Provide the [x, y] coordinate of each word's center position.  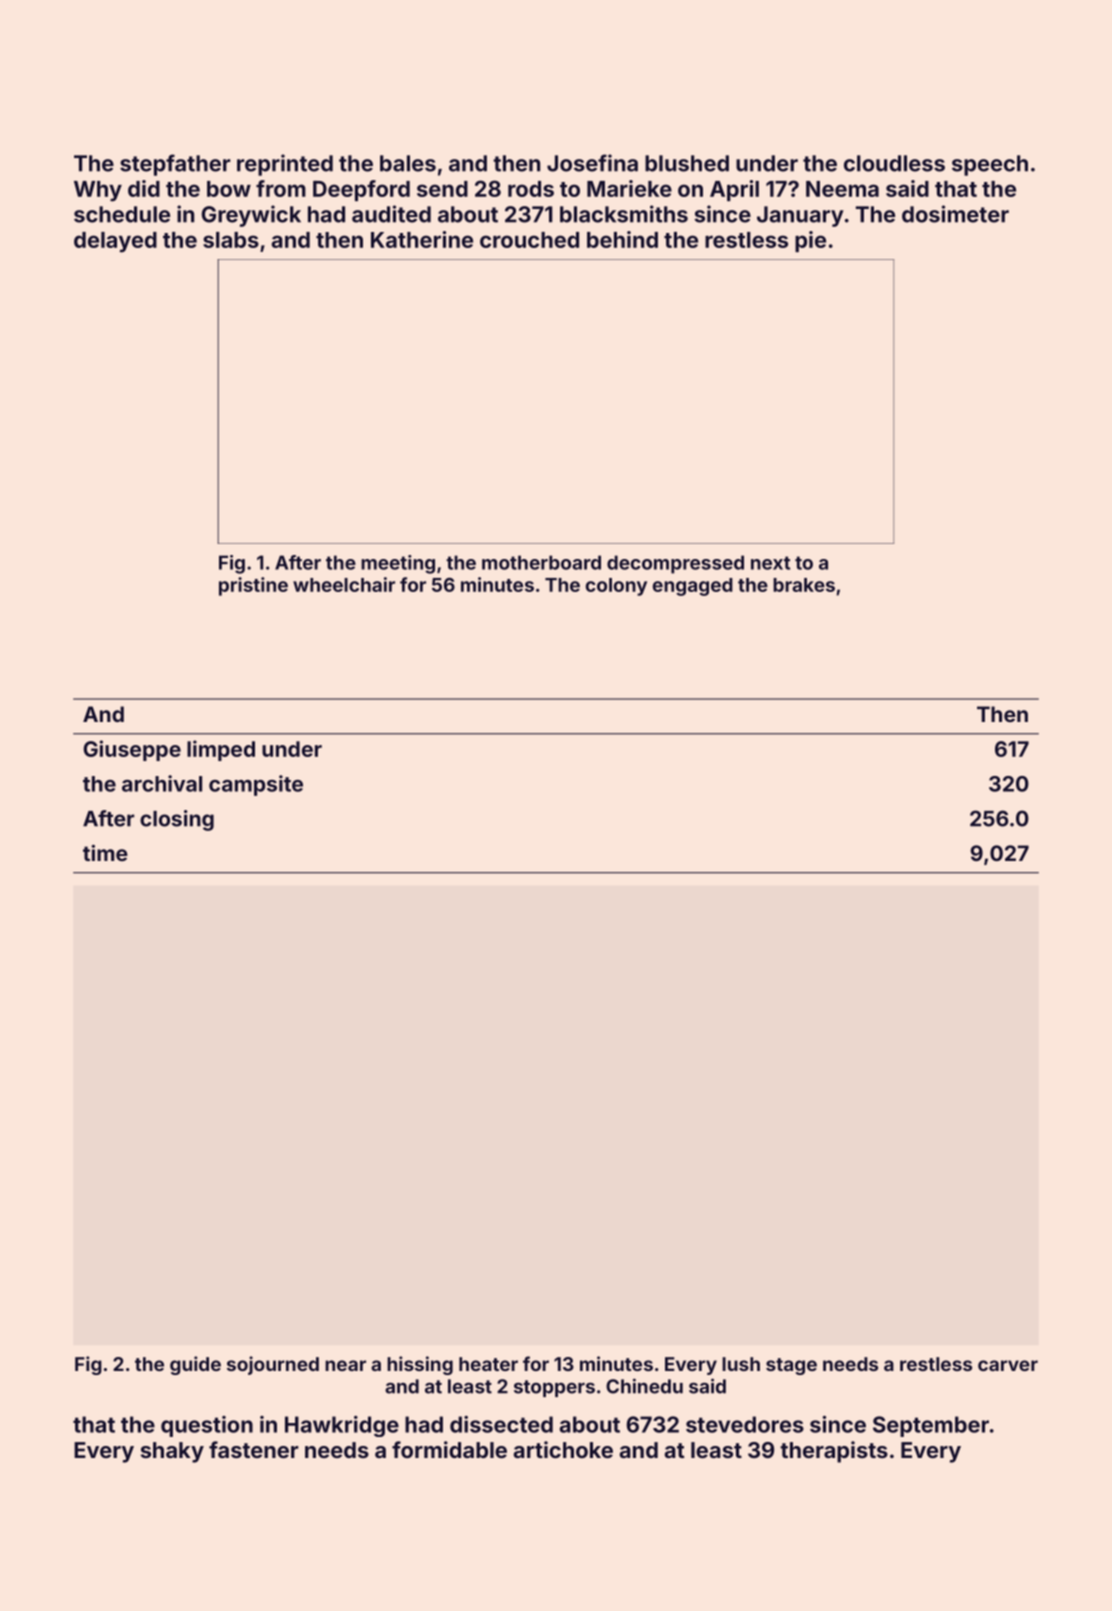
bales [408, 163]
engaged [693, 587]
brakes [804, 585]
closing [177, 820]
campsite [256, 785]
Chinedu [644, 1386]
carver [1008, 1365]
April [734, 190]
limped [221, 750]
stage [791, 1366]
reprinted [285, 165]
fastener [254, 1449]
